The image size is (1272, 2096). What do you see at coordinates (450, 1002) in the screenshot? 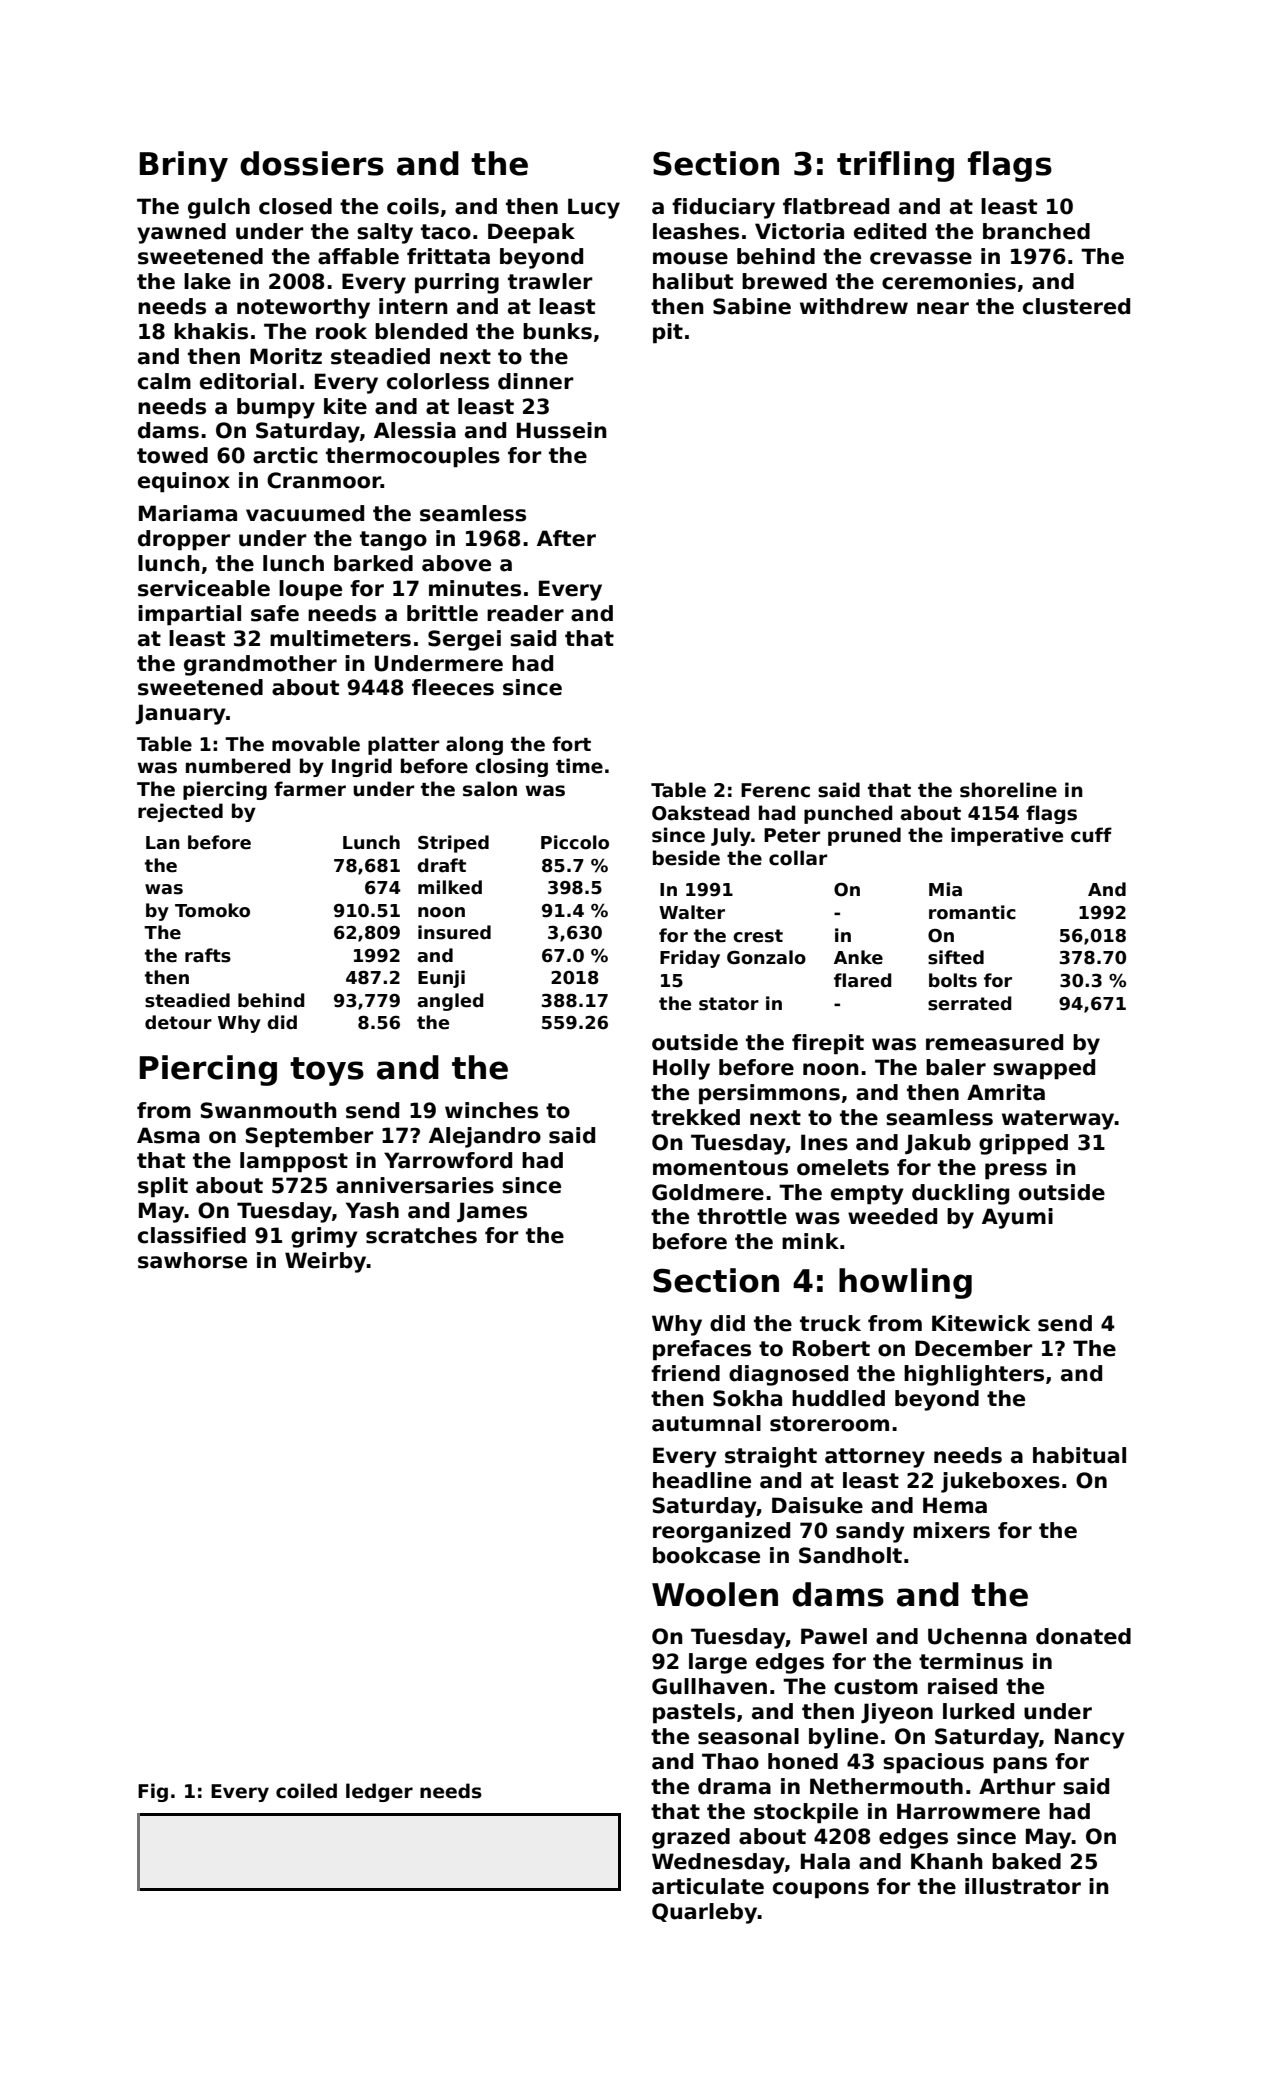
I see `angled` at bounding box center [450, 1002].
